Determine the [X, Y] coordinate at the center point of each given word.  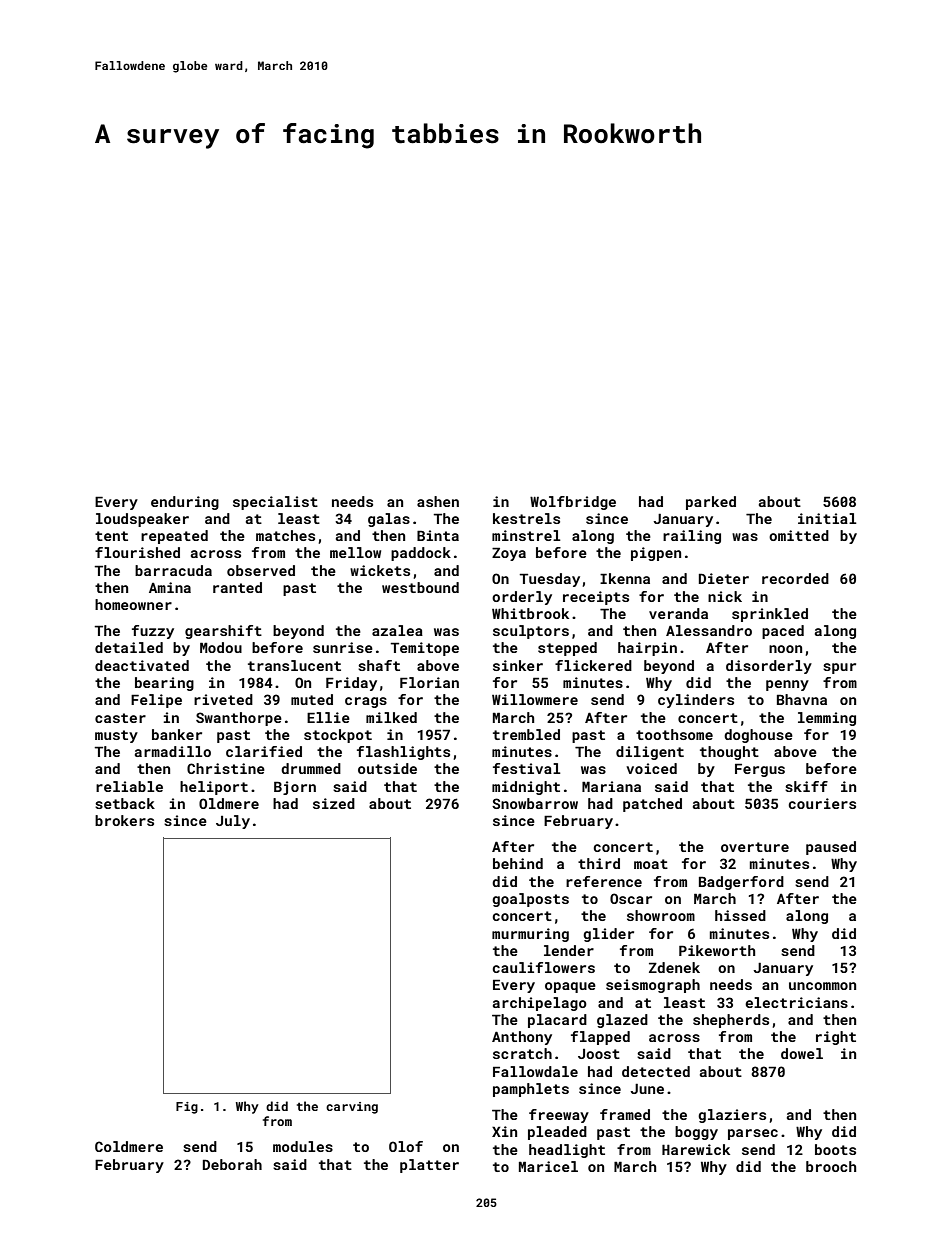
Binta [438, 535]
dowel [802, 1053]
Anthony [522, 1038]
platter [429, 1166]
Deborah [232, 1164]
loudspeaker [142, 520]
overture [755, 847]
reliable [129, 786]
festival [527, 768]
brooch [831, 1166]
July [233, 822]
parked [711, 503]
